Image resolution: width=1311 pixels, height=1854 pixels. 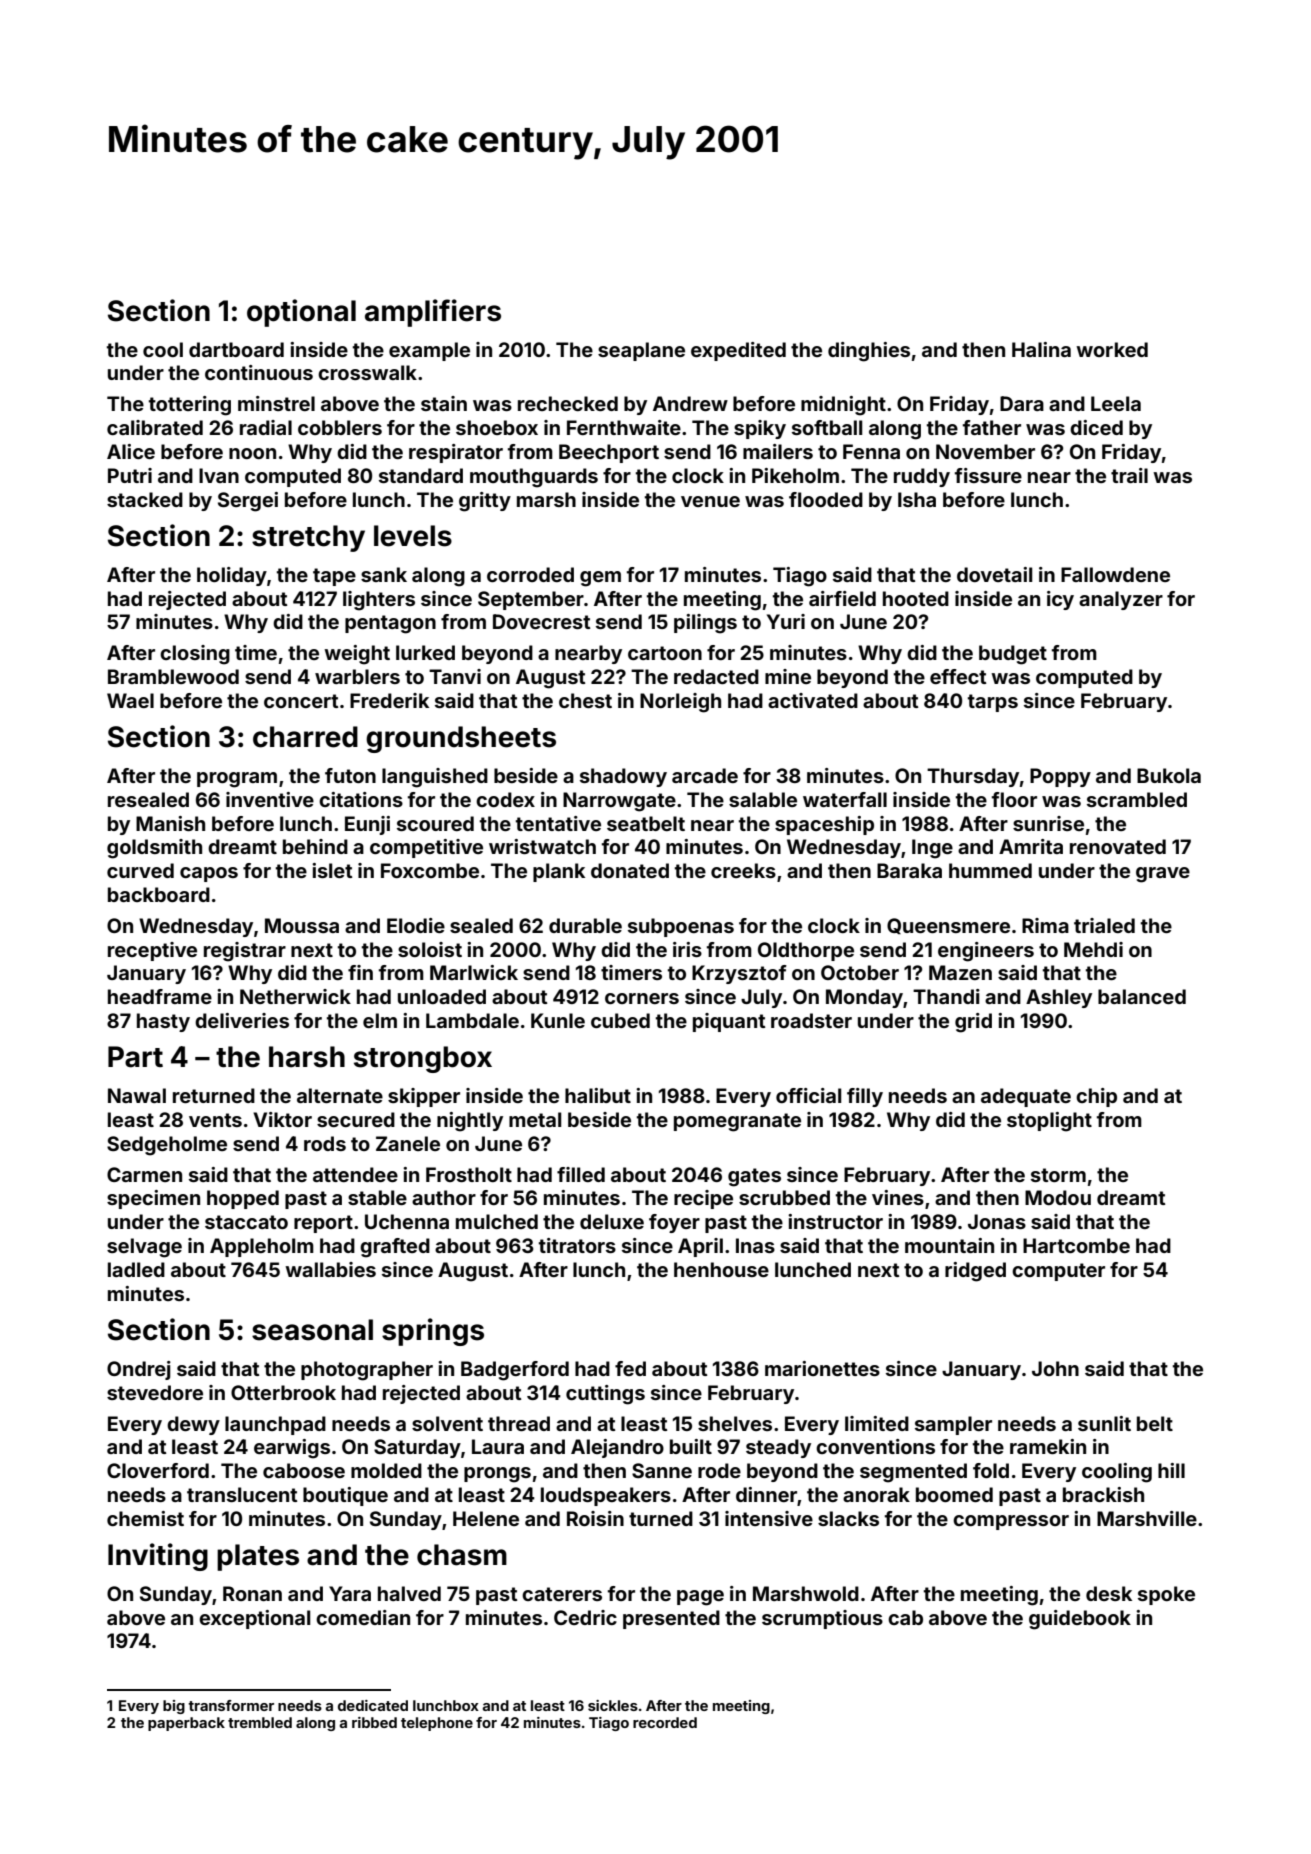 I want to click on September, so click(x=531, y=600).
